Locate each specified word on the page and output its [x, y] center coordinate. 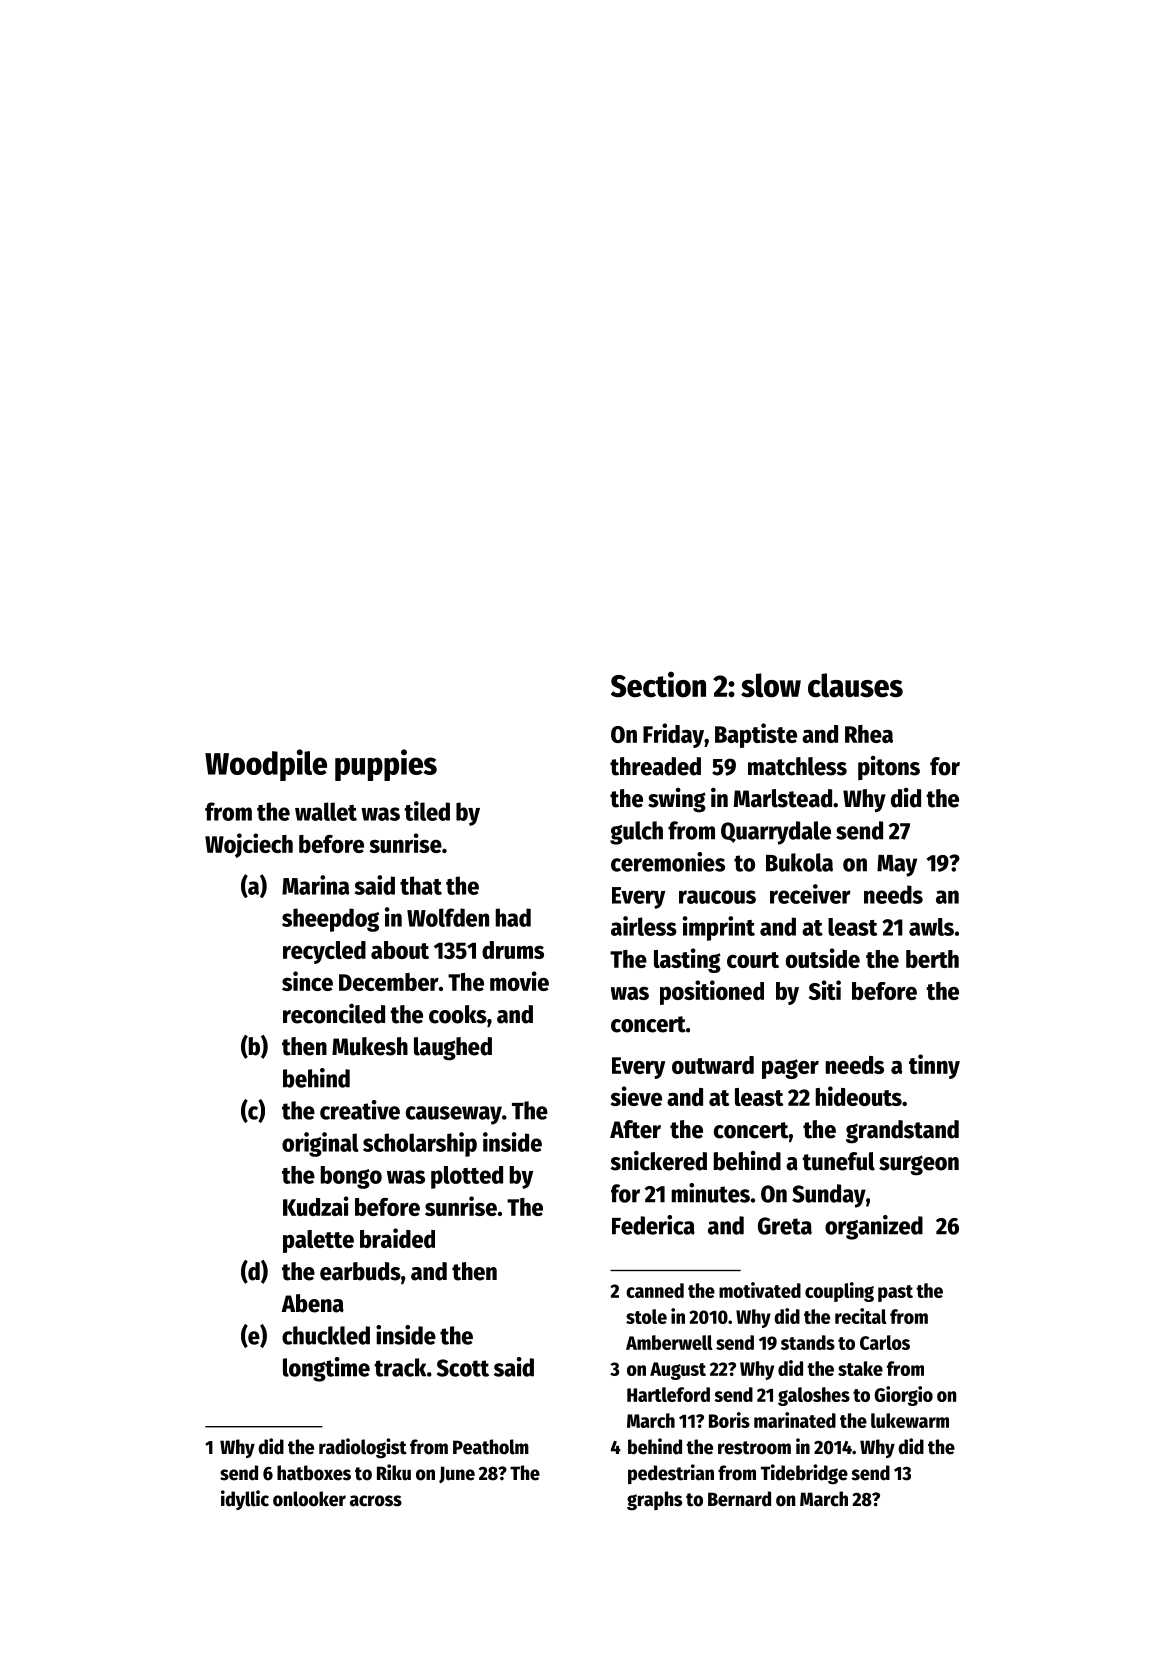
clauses [855, 685]
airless [644, 926]
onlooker [309, 1499]
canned [655, 1290]
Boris [729, 1420]
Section [658, 684]
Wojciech [249, 845]
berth [932, 959]
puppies [386, 765]
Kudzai [316, 1206]
